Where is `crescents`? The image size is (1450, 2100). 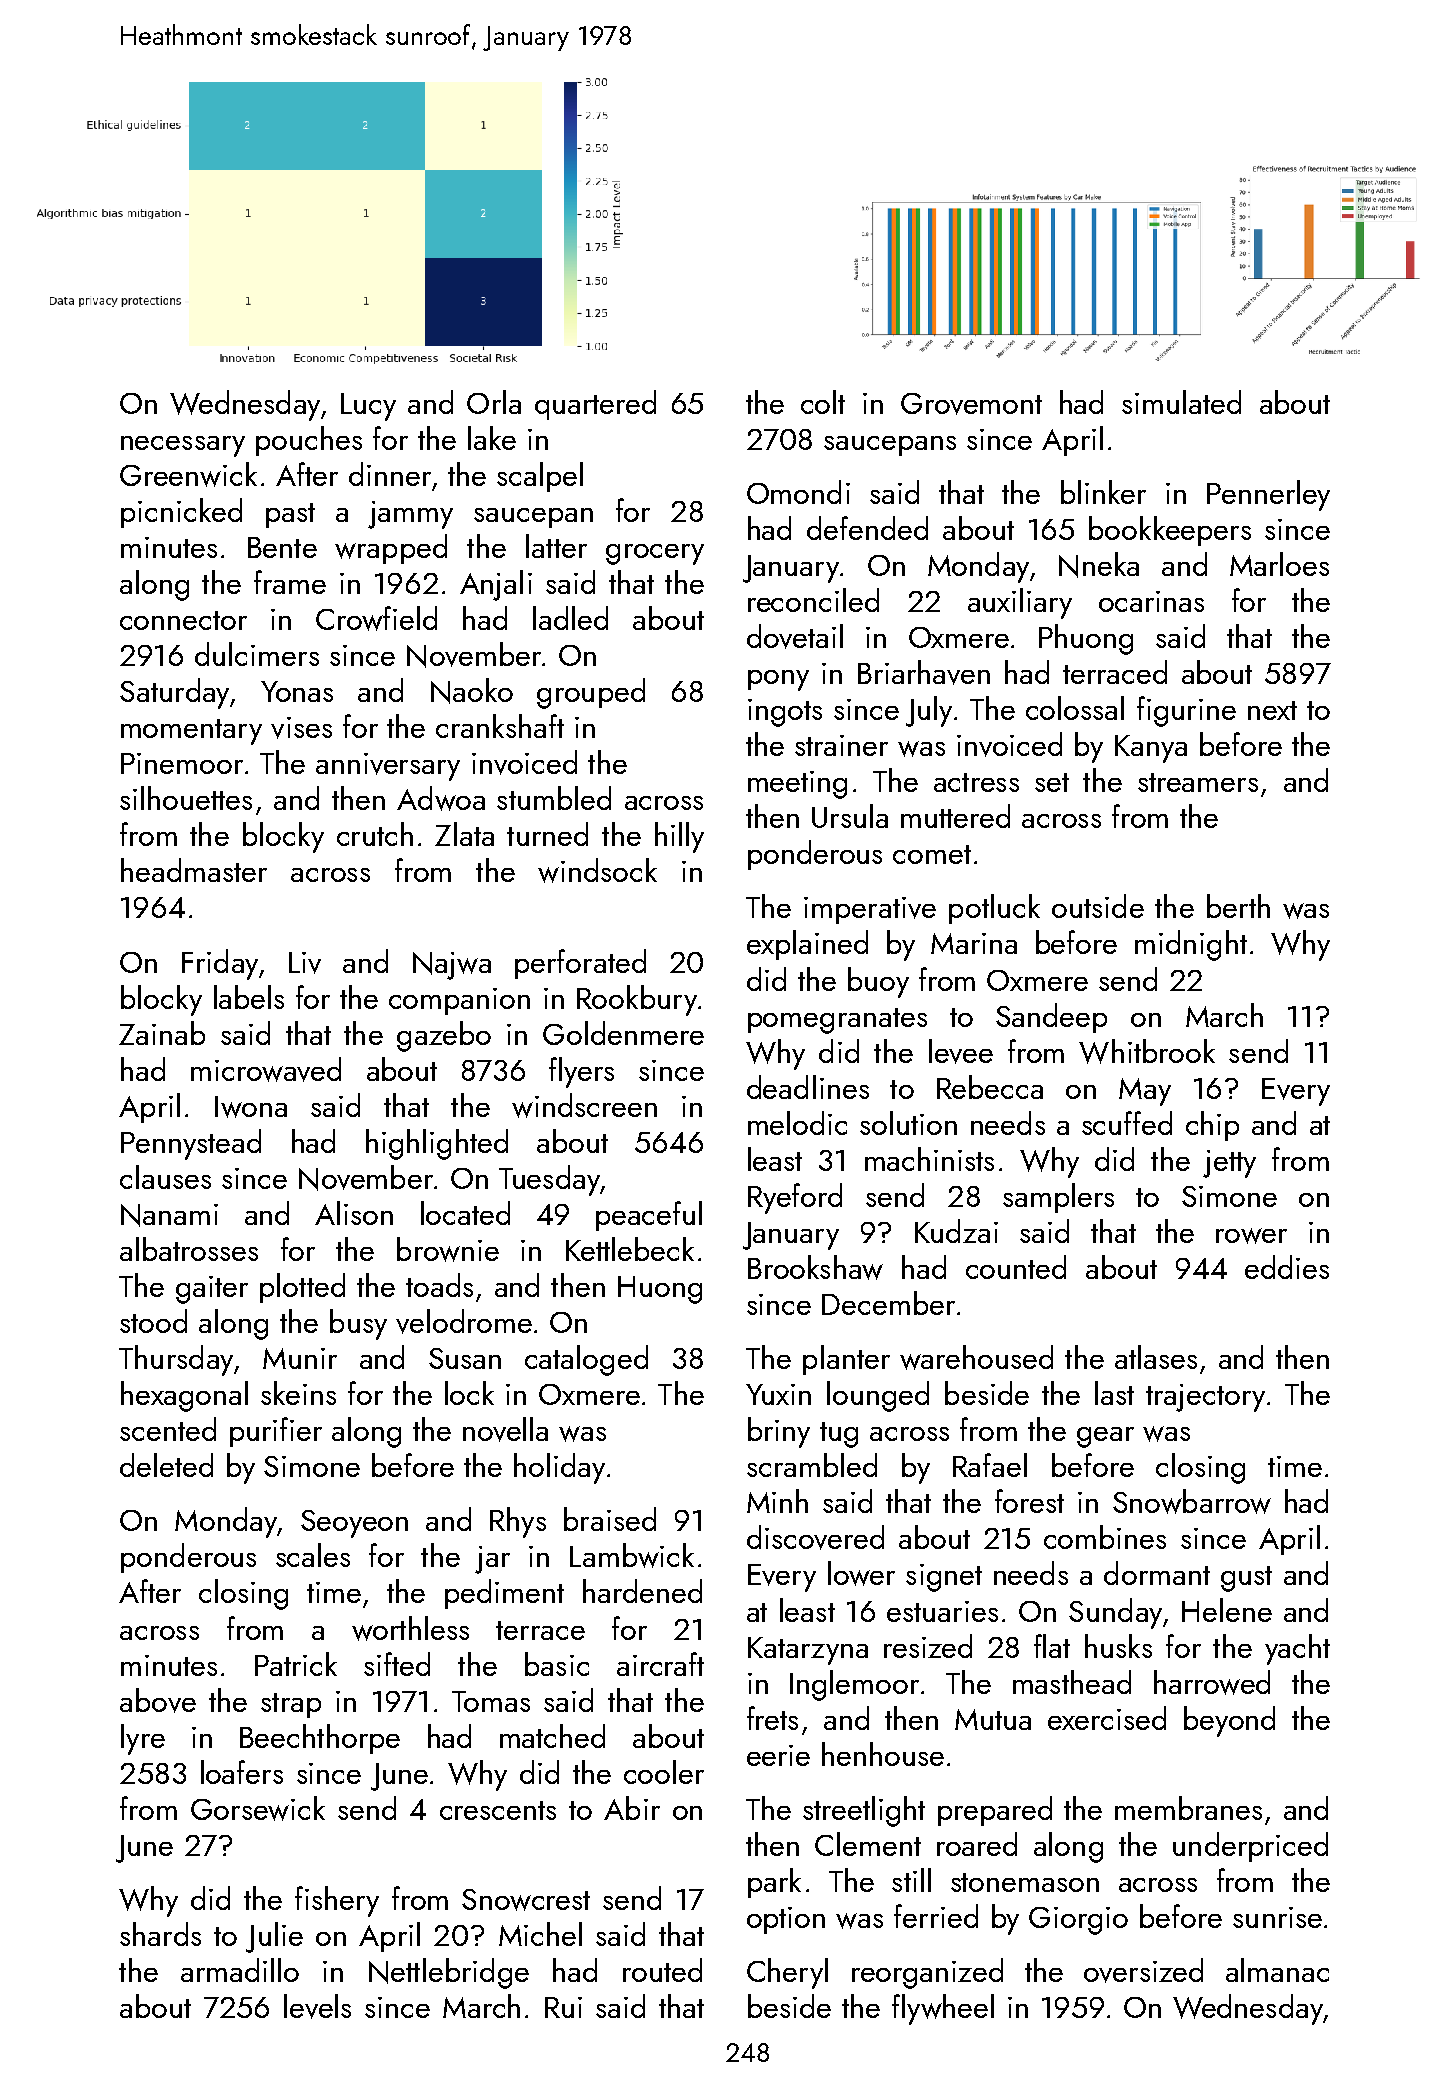 crescents is located at coordinates (498, 1810).
